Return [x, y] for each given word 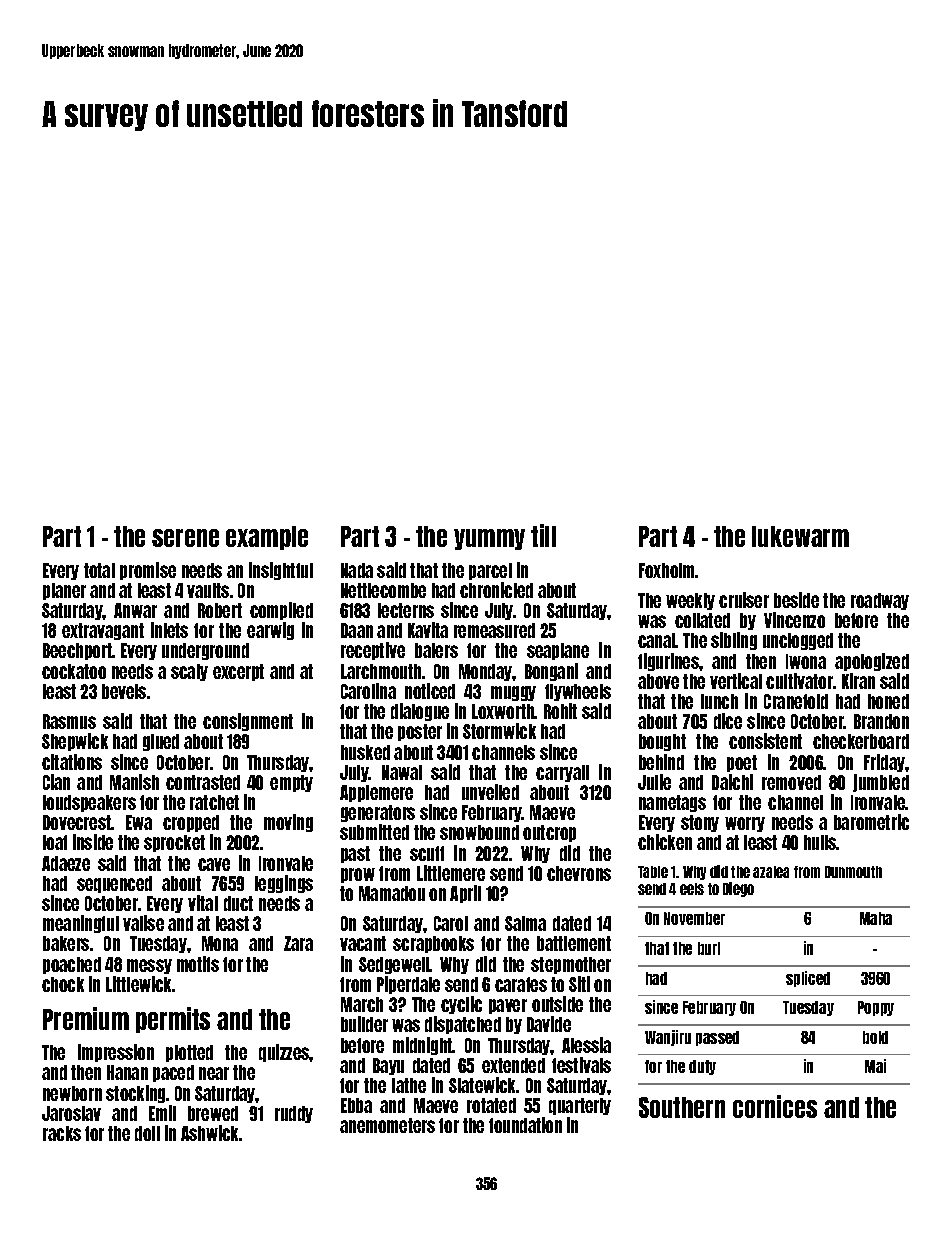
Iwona [806, 661]
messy [149, 966]
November [694, 918]
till [543, 535]
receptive [373, 651]
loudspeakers [89, 803]
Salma [525, 923]
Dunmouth [853, 872]
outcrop [549, 833]
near [214, 1073]
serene [185, 538]
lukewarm [800, 536]
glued [161, 742]
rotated [491, 1105]
